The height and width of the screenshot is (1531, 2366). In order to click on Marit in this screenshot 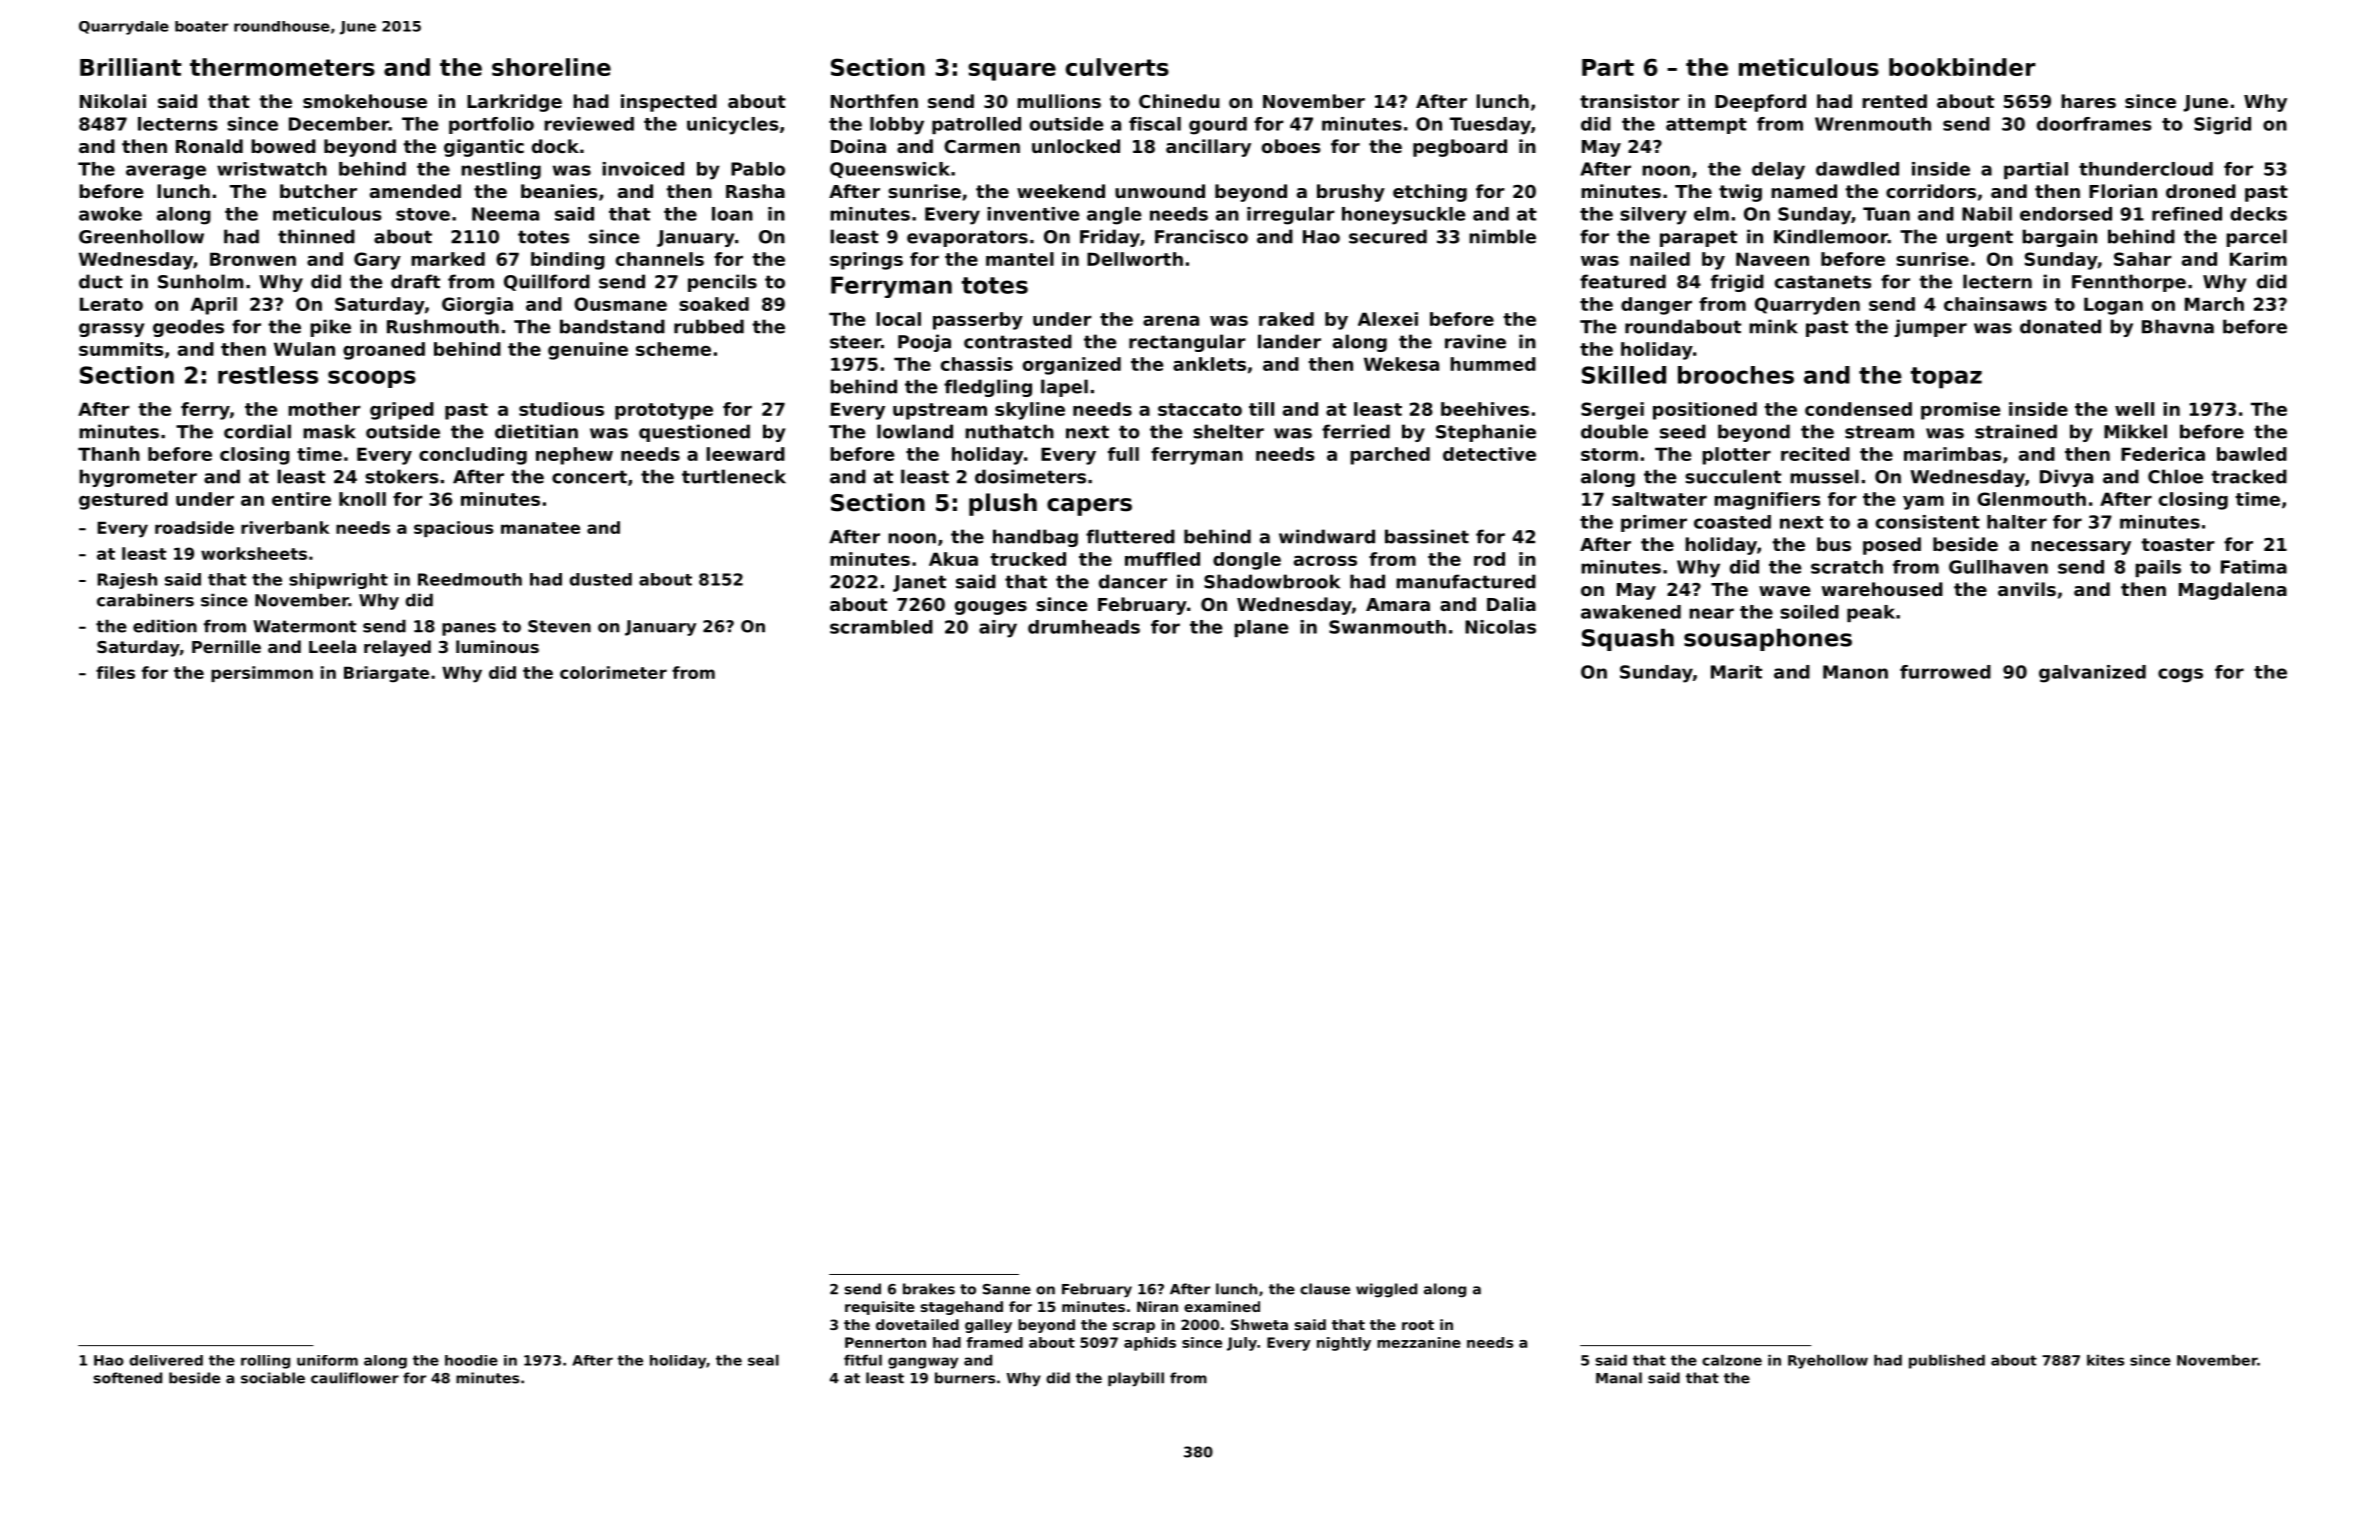, I will do `click(1736, 672)`.
